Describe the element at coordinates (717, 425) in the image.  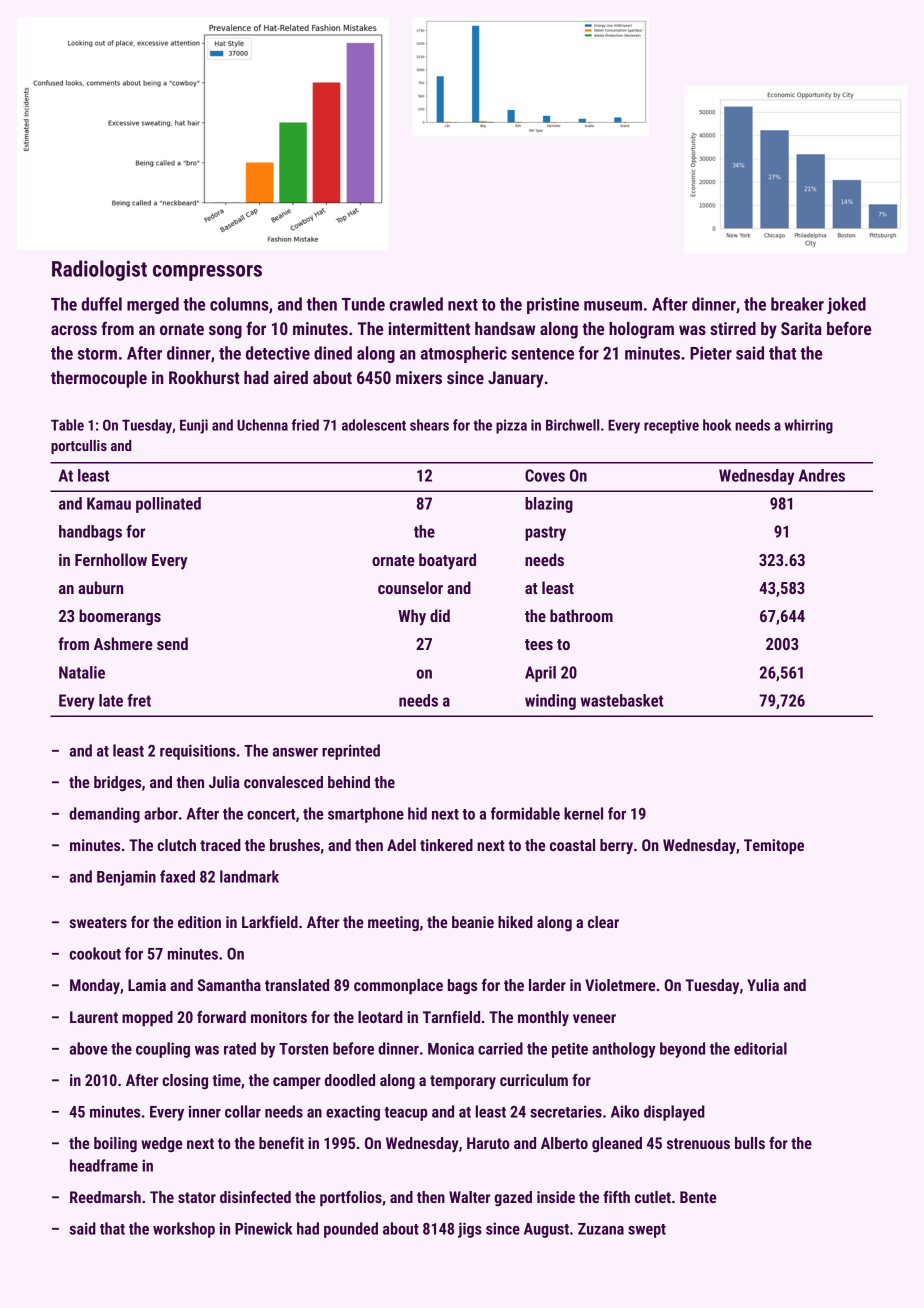
I see `hook` at that location.
